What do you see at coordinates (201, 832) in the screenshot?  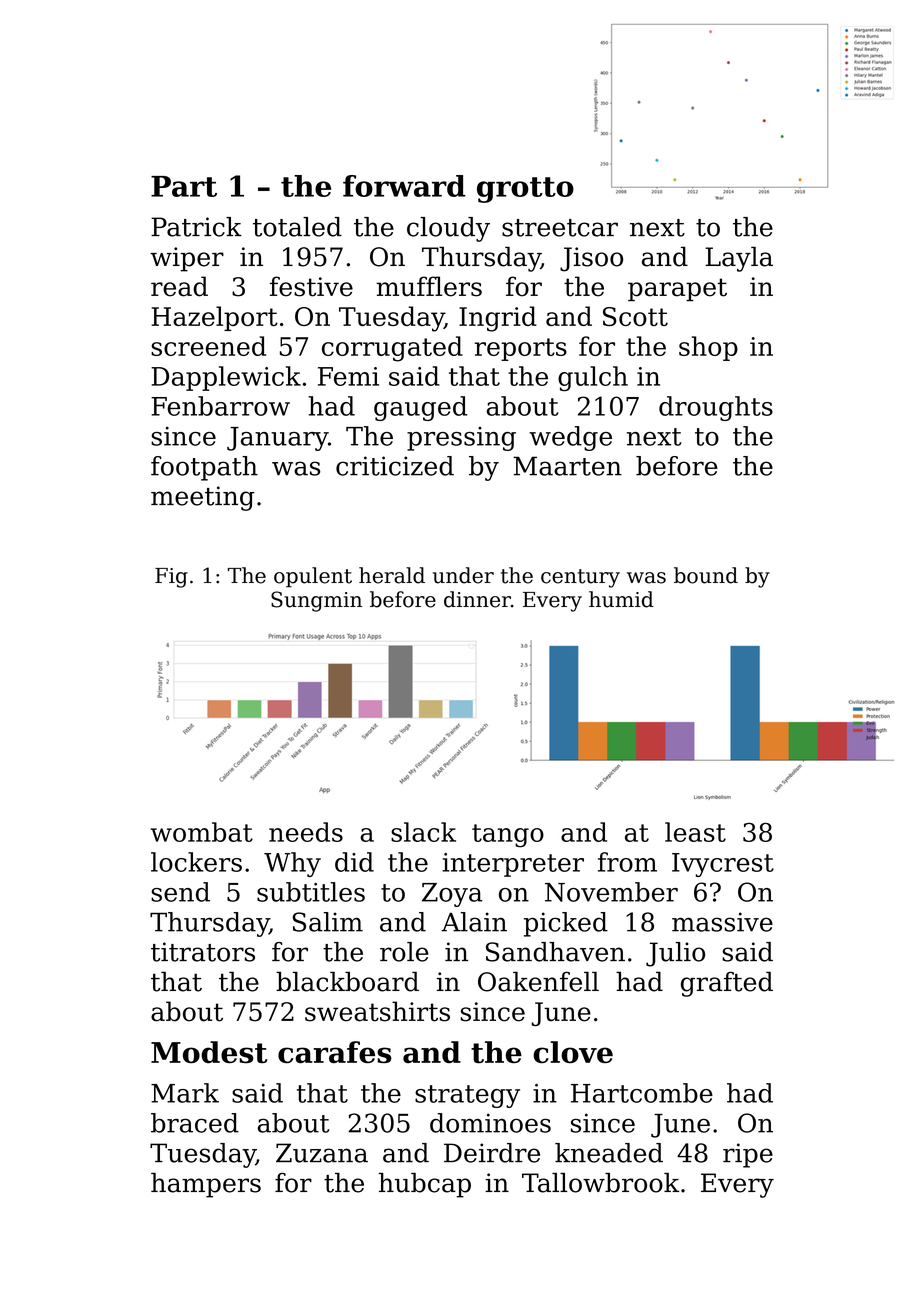 I see `wombat` at bounding box center [201, 832].
